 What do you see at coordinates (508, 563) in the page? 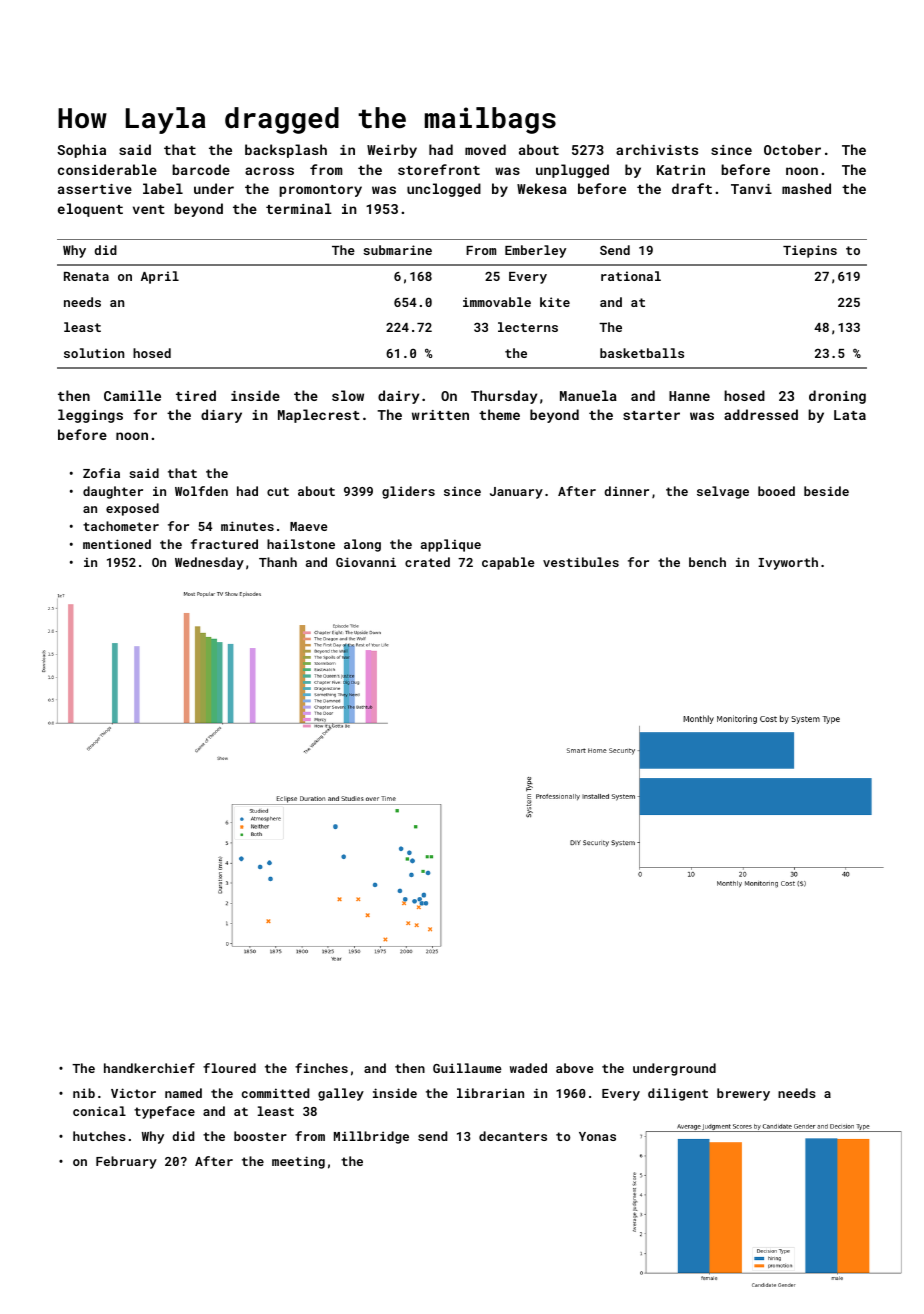
I see `capable` at bounding box center [508, 563].
